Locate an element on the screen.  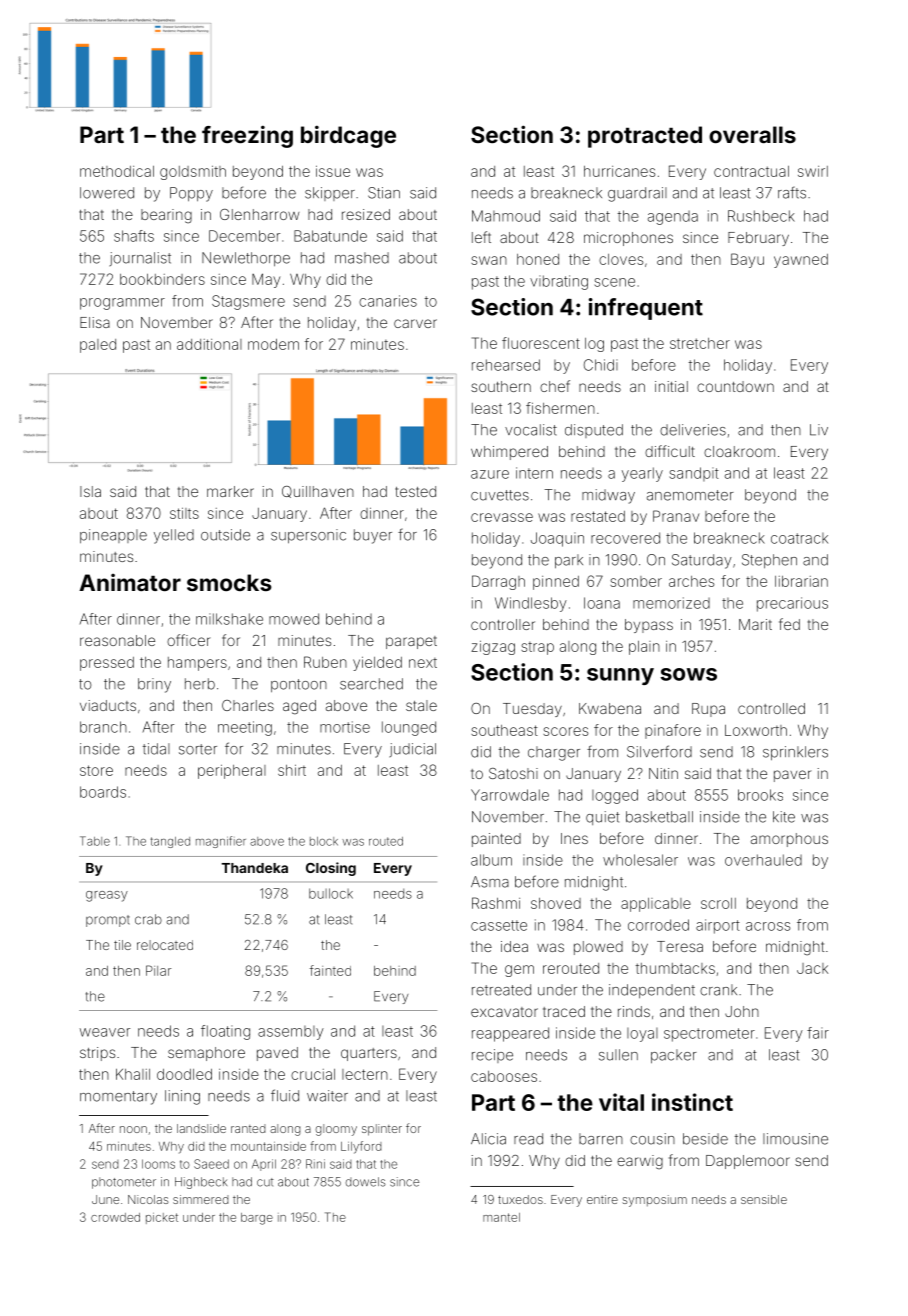
weaver is located at coordinates (105, 1032).
